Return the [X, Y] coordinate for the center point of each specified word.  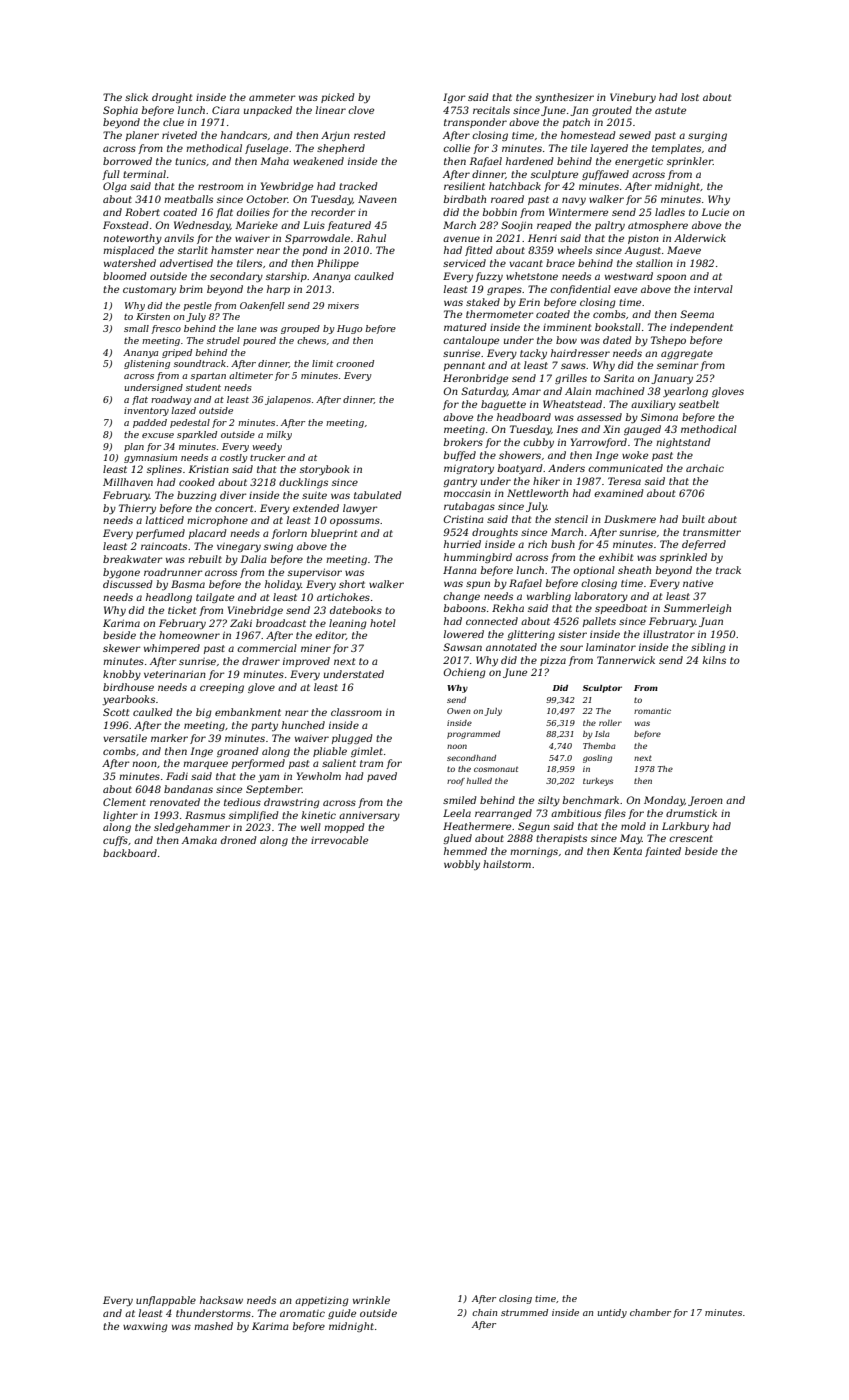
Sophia [120, 111]
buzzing [197, 496]
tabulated [377, 495]
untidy [612, 1313]
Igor [454, 98]
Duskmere [630, 519]
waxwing [145, 1327]
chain [484, 1312]
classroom [356, 712]
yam [268, 778]
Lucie [715, 212]
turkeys [598, 782]
